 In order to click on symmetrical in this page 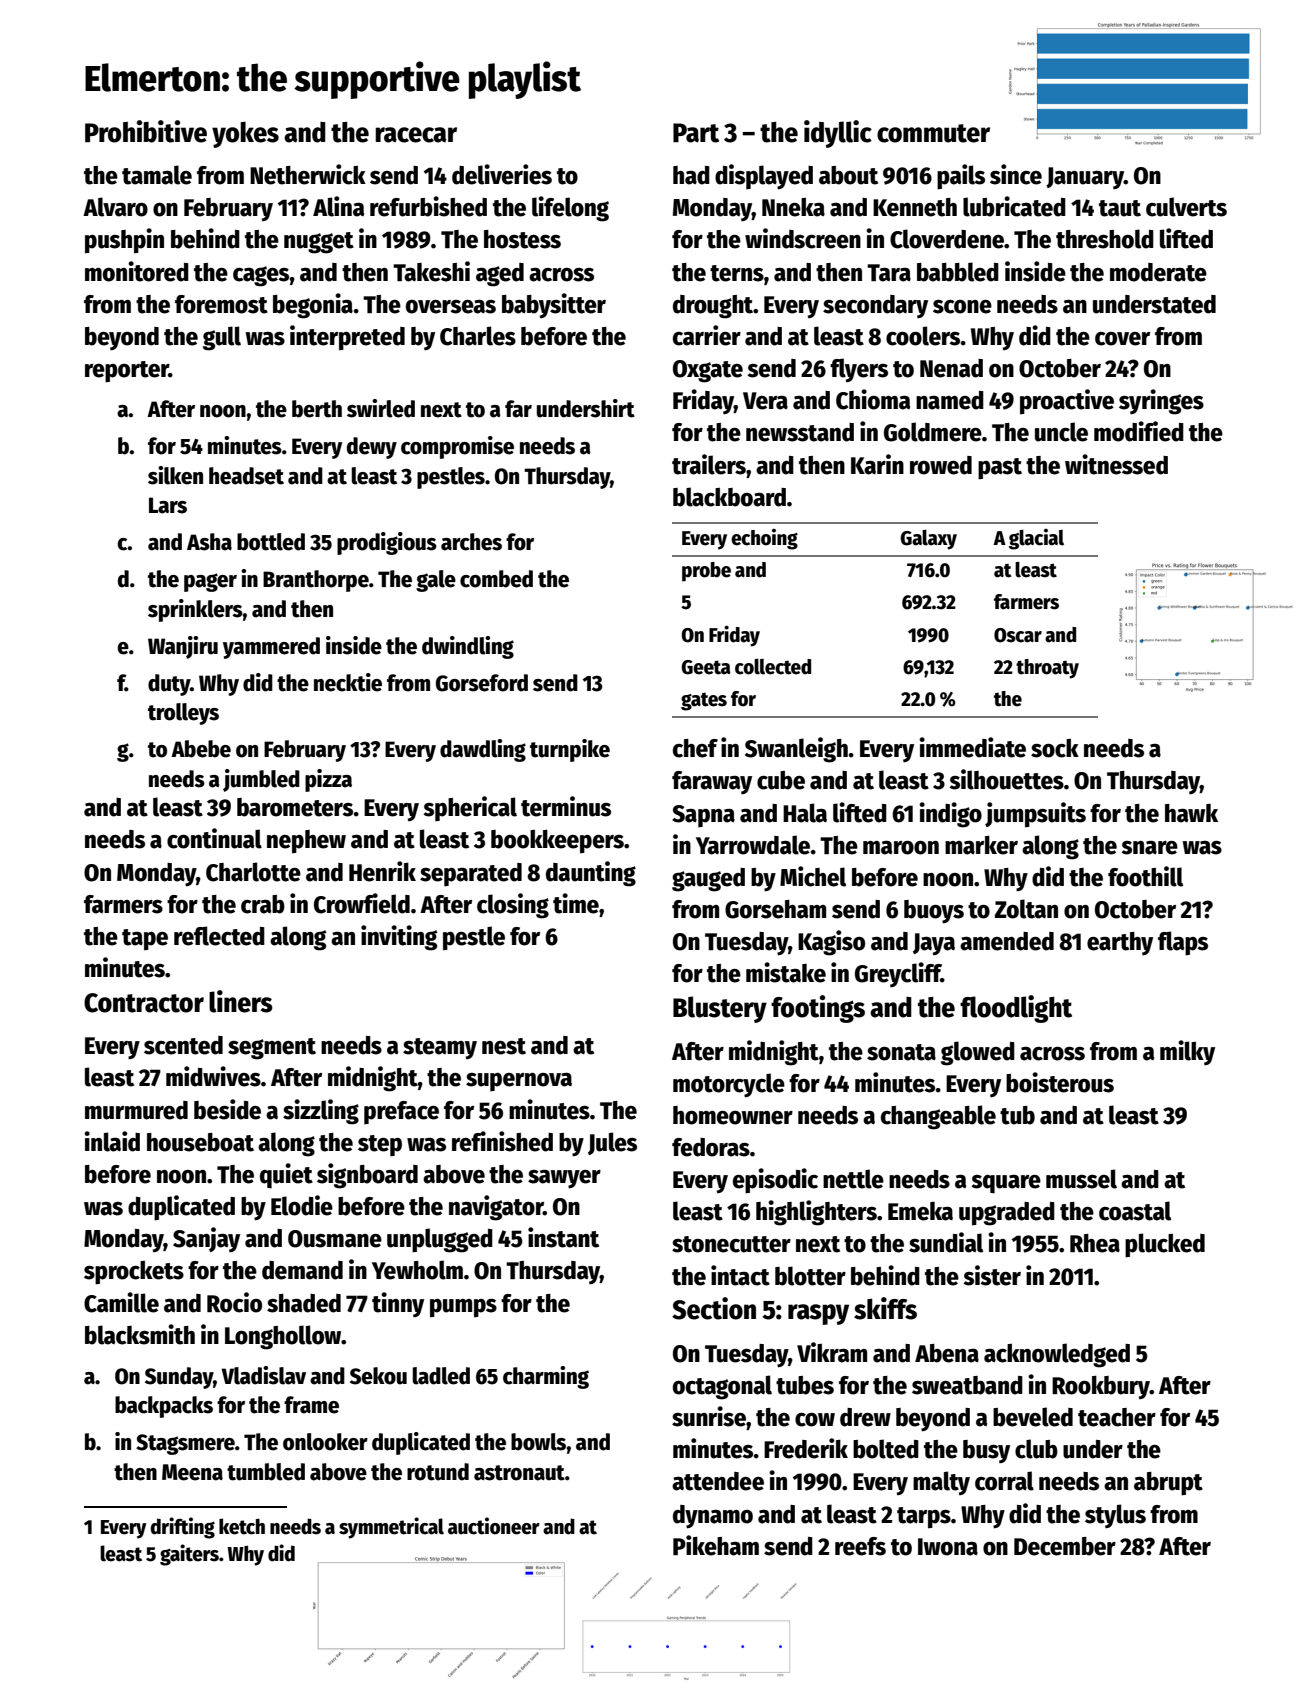, I will do `click(391, 1528)`.
